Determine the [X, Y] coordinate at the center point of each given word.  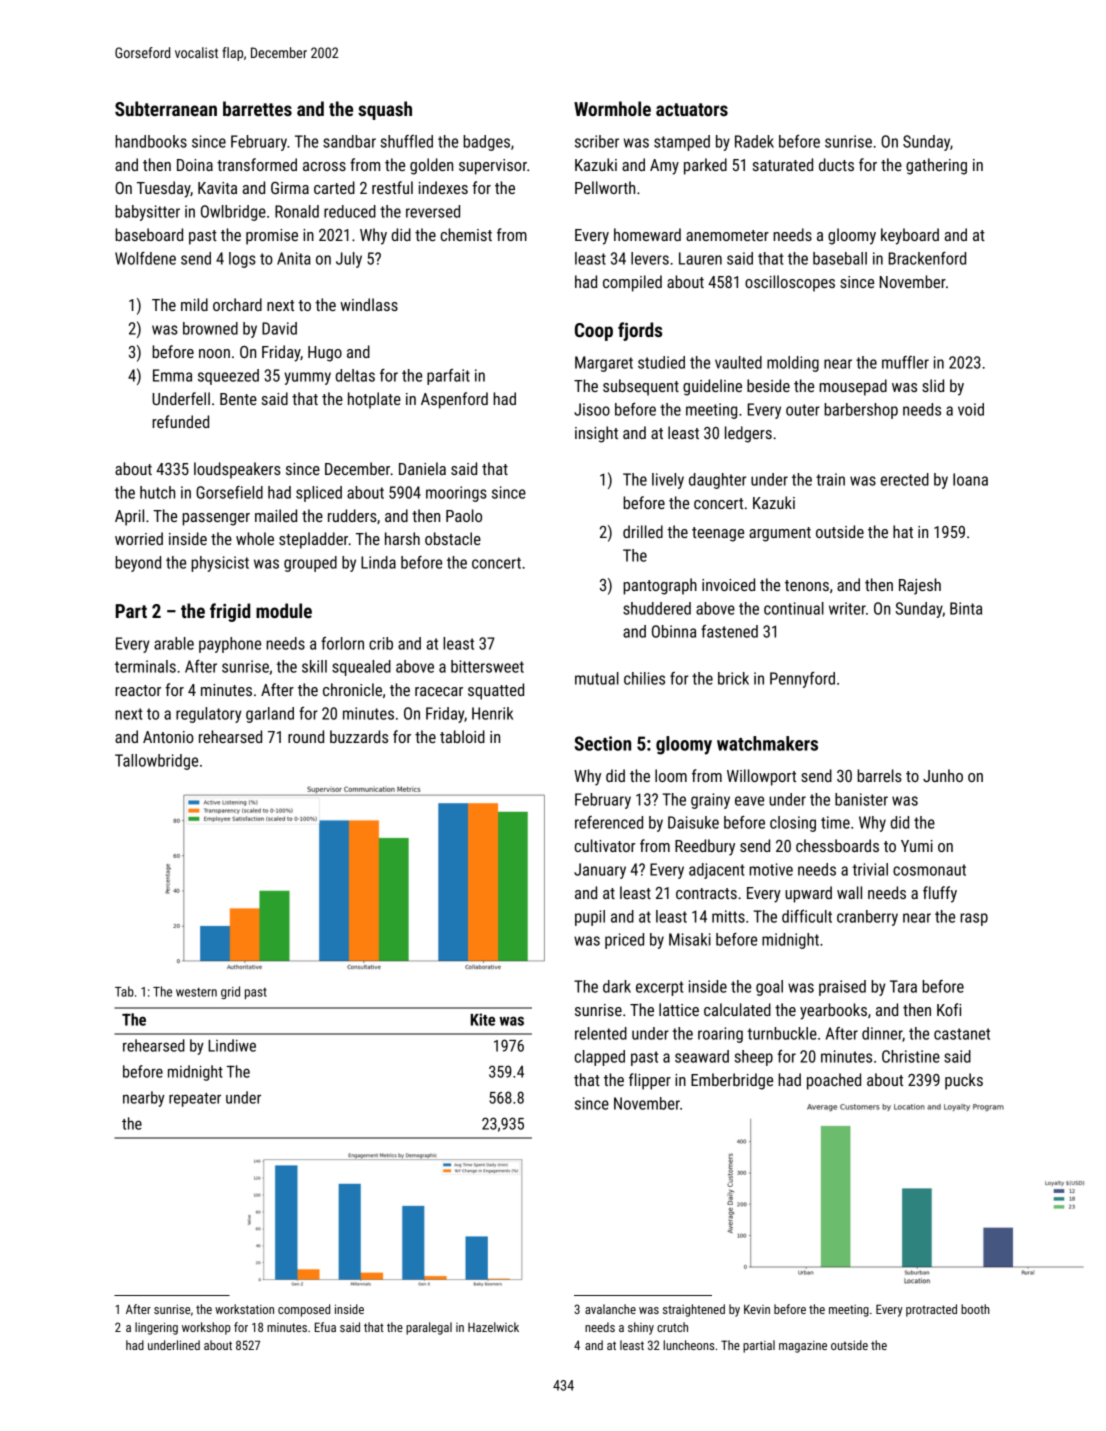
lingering [156, 1328]
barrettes [257, 108]
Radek [754, 141]
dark [617, 986]
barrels [879, 775]
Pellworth [605, 187]
